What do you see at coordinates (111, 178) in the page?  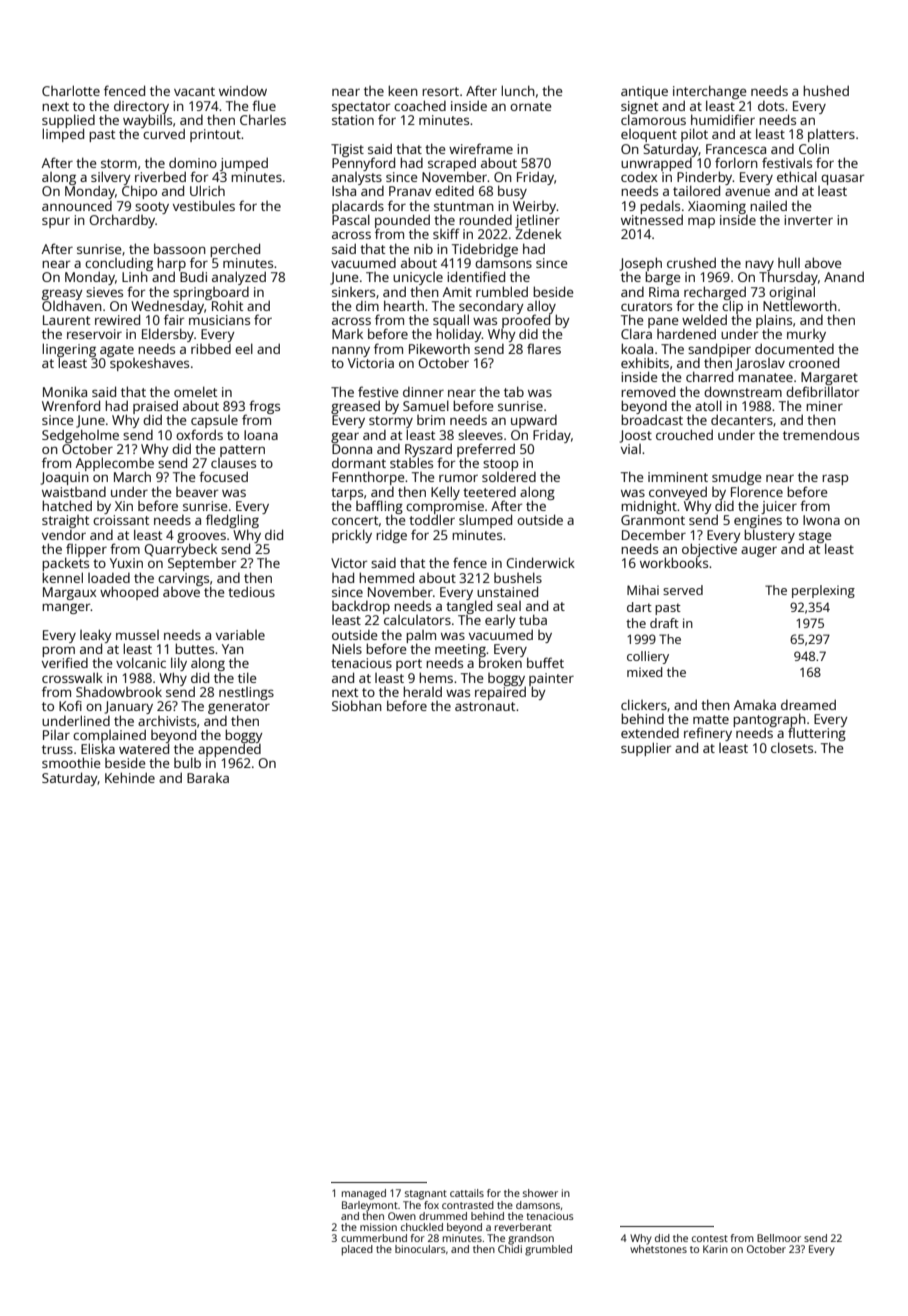 I see `silvery` at bounding box center [111, 178].
